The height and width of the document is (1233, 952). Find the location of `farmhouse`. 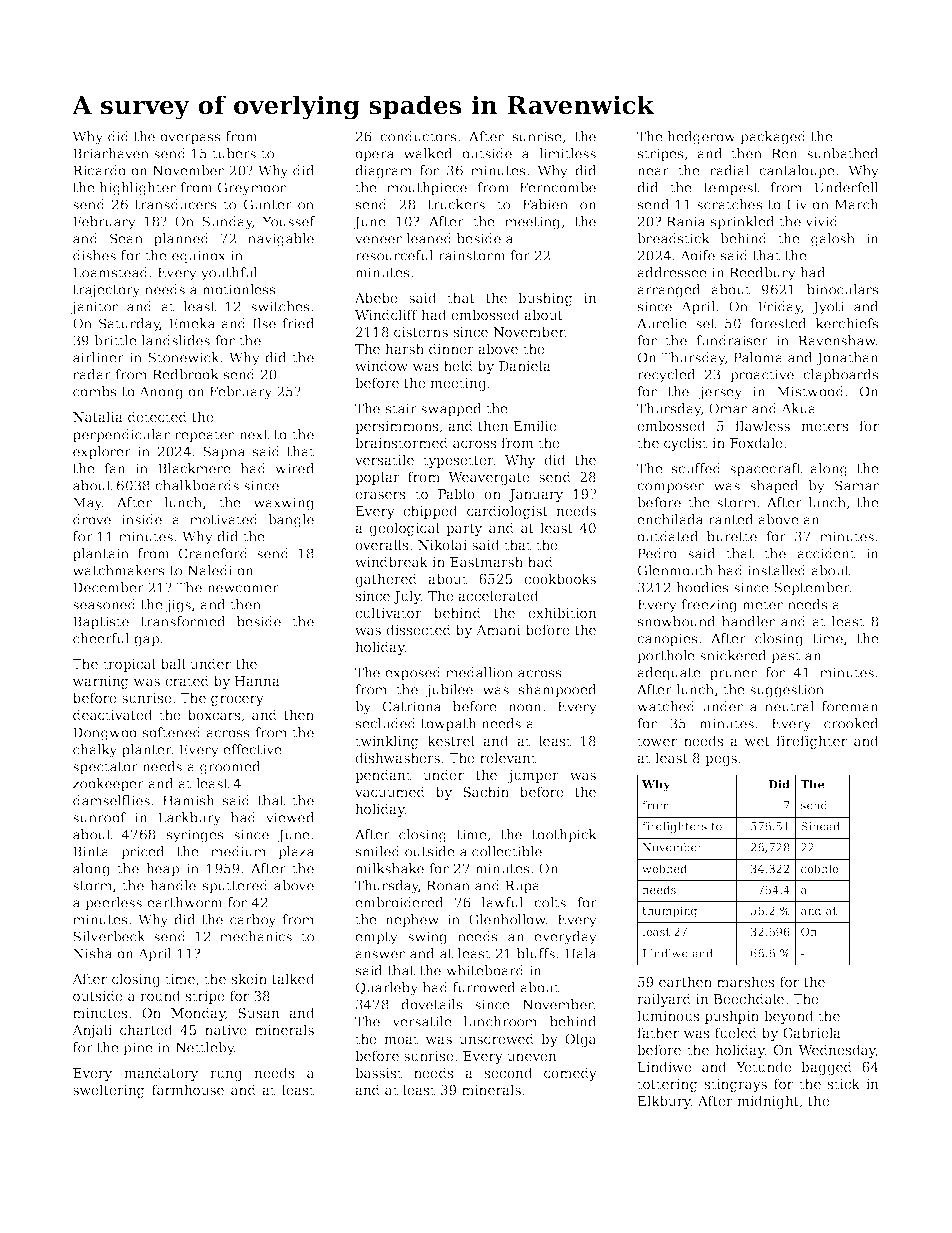

farmhouse is located at coordinates (188, 1089).
